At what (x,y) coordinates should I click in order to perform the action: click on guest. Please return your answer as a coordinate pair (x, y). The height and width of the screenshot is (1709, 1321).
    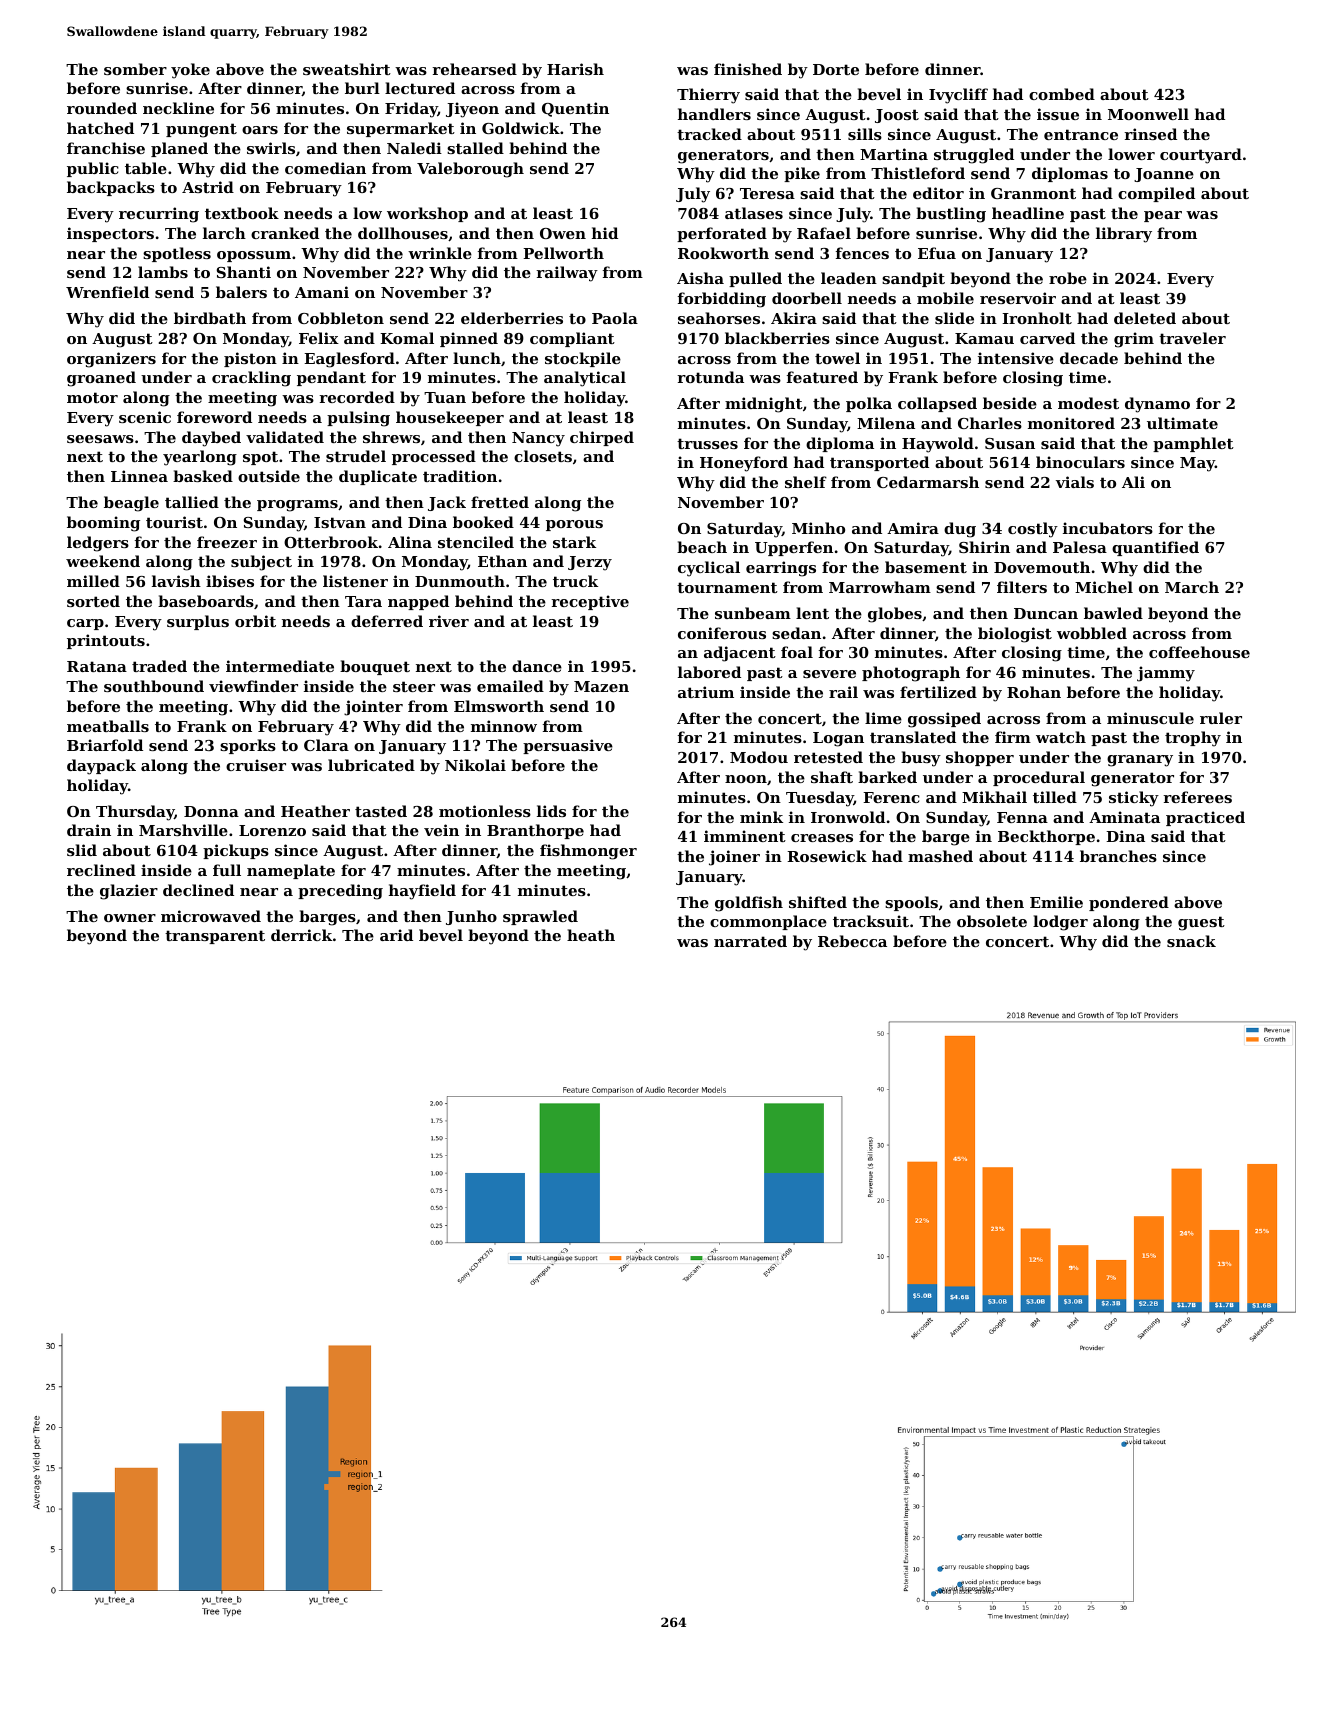
    Looking at the image, I should click on (1201, 923).
